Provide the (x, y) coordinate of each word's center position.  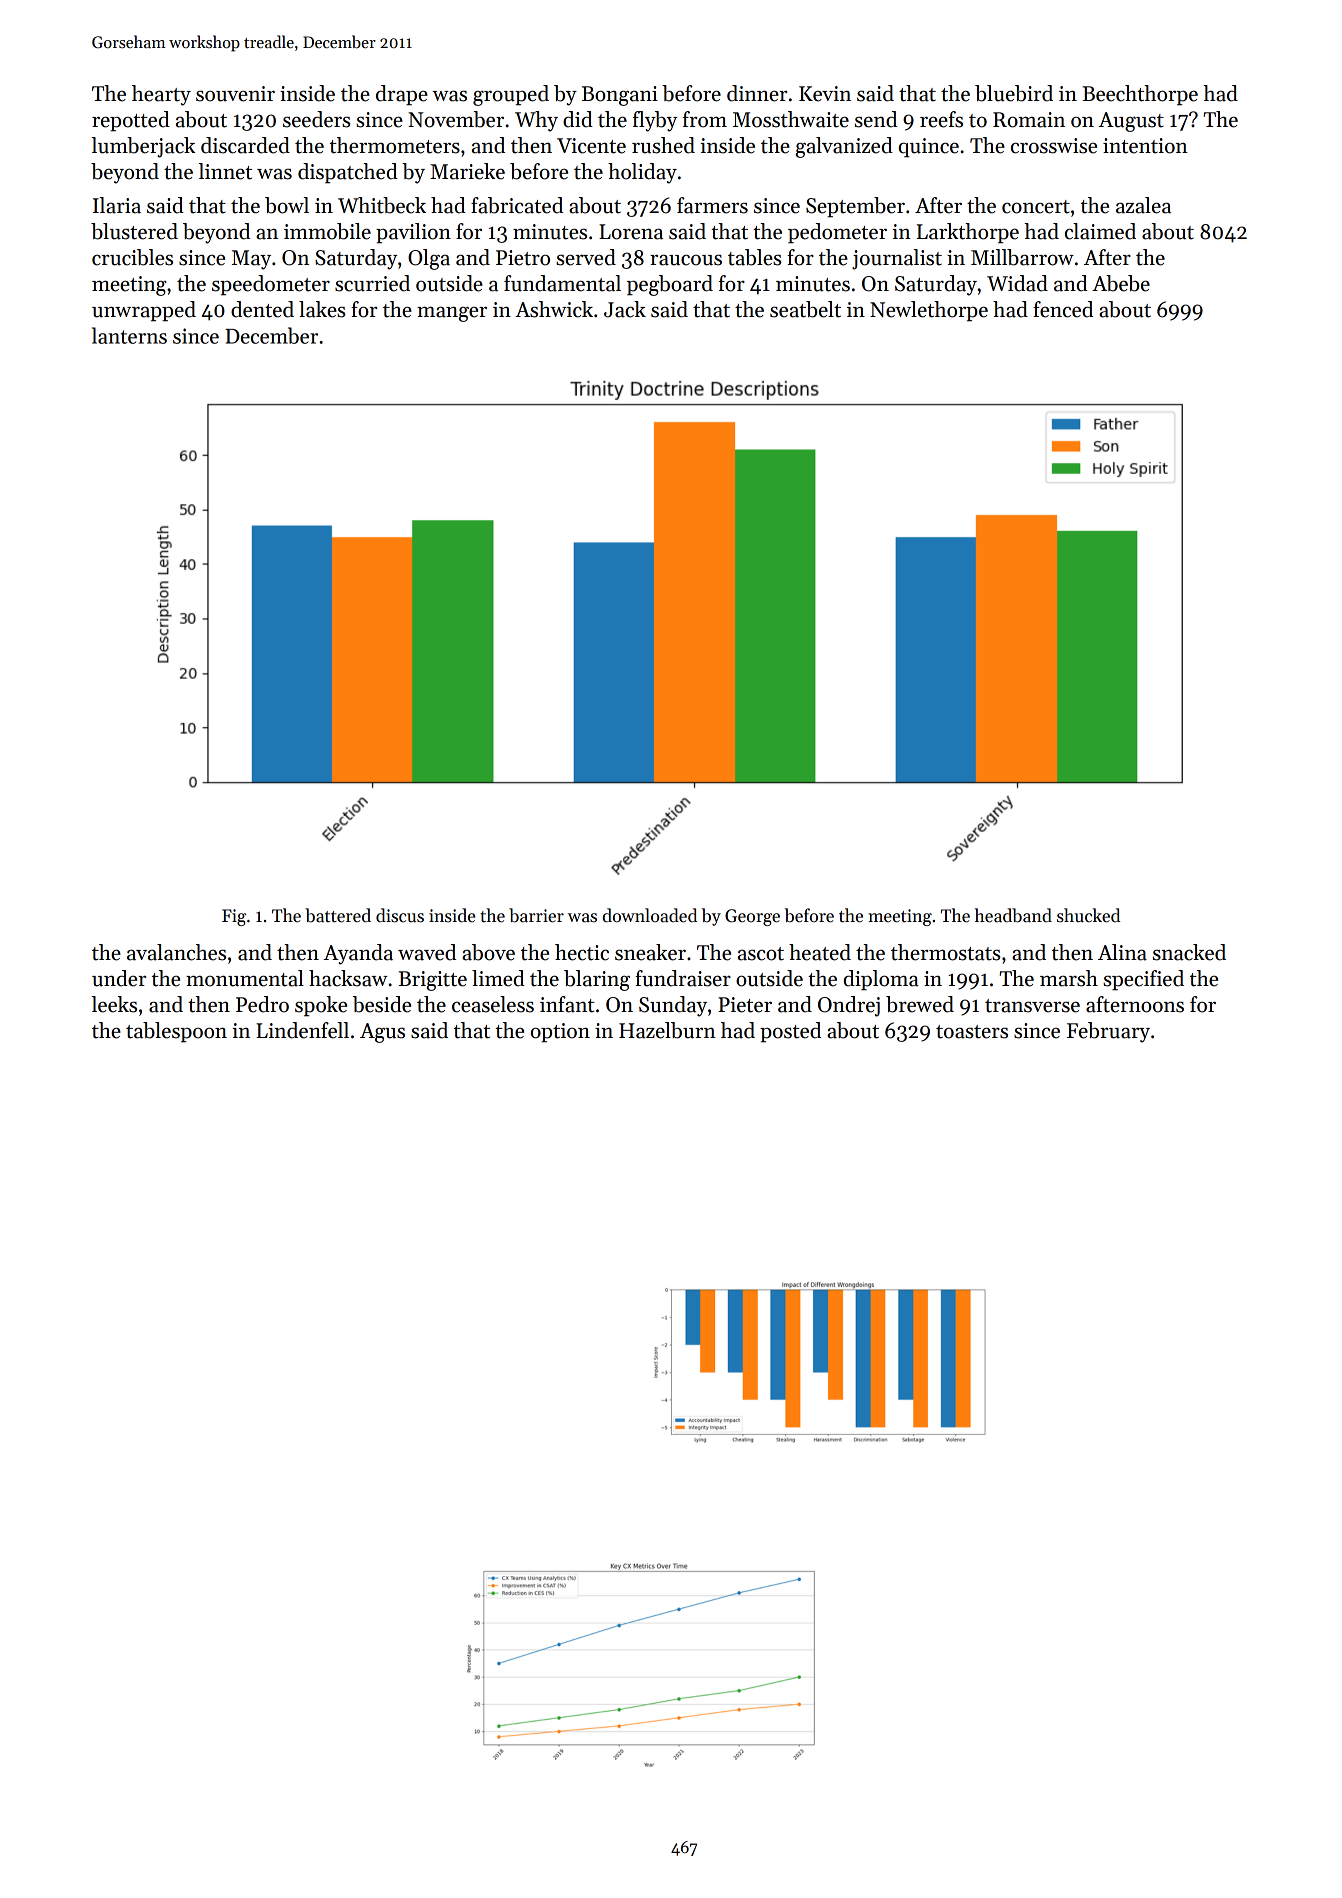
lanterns (129, 335)
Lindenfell (302, 1030)
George (752, 917)
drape (402, 95)
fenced (1063, 309)
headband (1013, 915)
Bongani (620, 96)
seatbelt (805, 309)
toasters (972, 1032)
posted (790, 1032)
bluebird (1014, 93)
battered (338, 915)
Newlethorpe (929, 311)
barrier (536, 915)
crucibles (132, 257)
